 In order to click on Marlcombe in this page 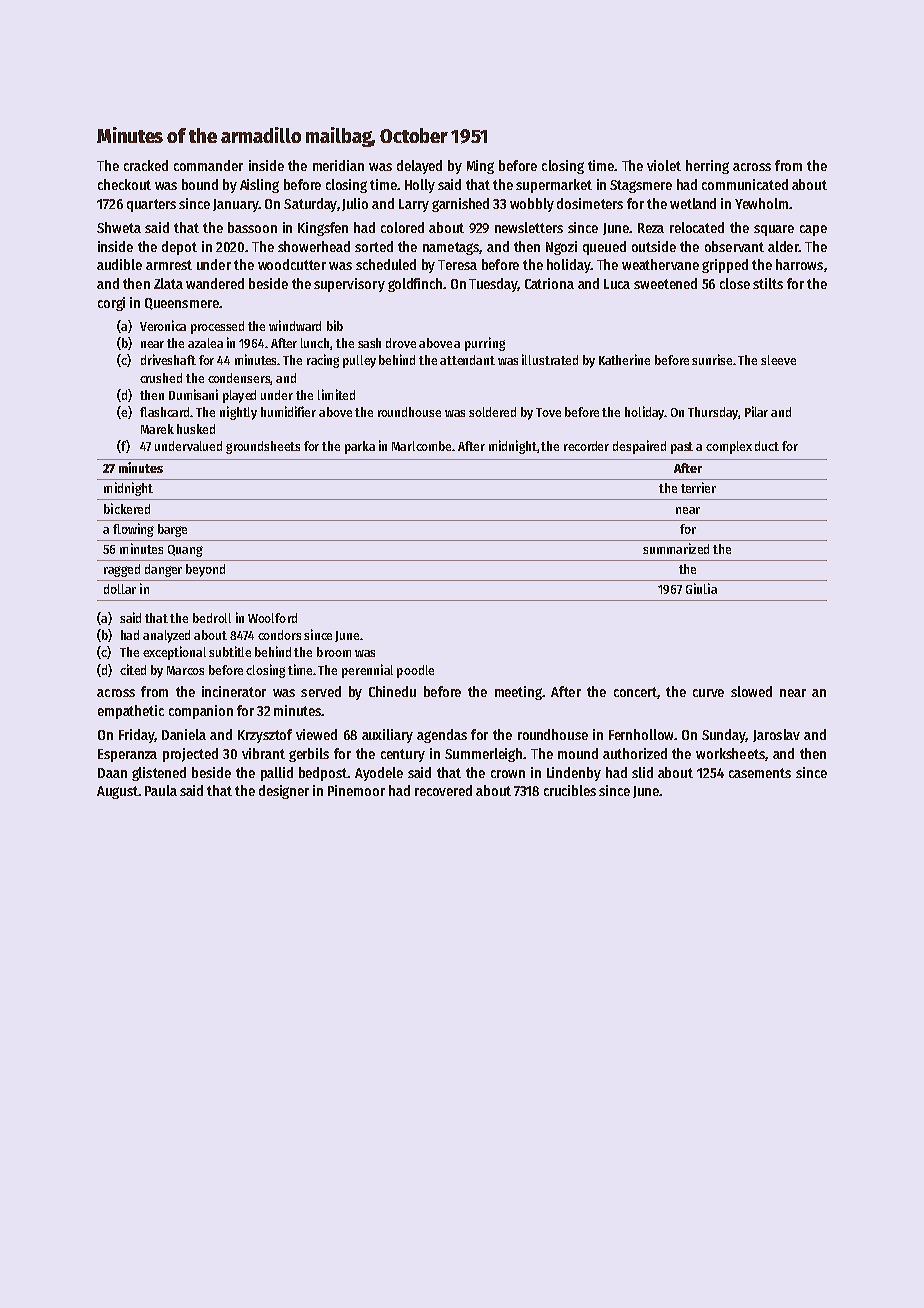, I will do `click(421, 446)`.
